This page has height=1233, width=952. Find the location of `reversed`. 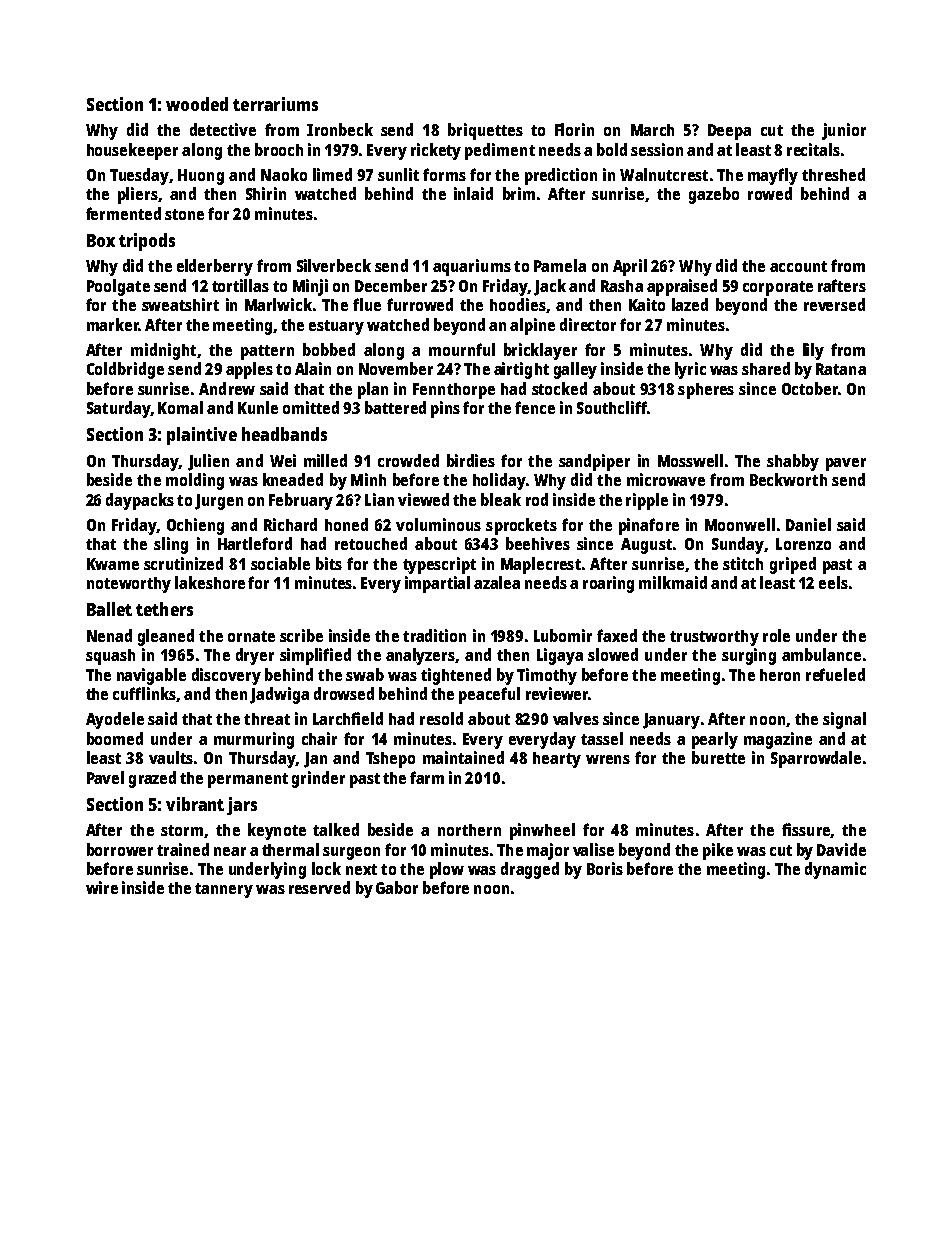

reversed is located at coordinates (834, 304).
